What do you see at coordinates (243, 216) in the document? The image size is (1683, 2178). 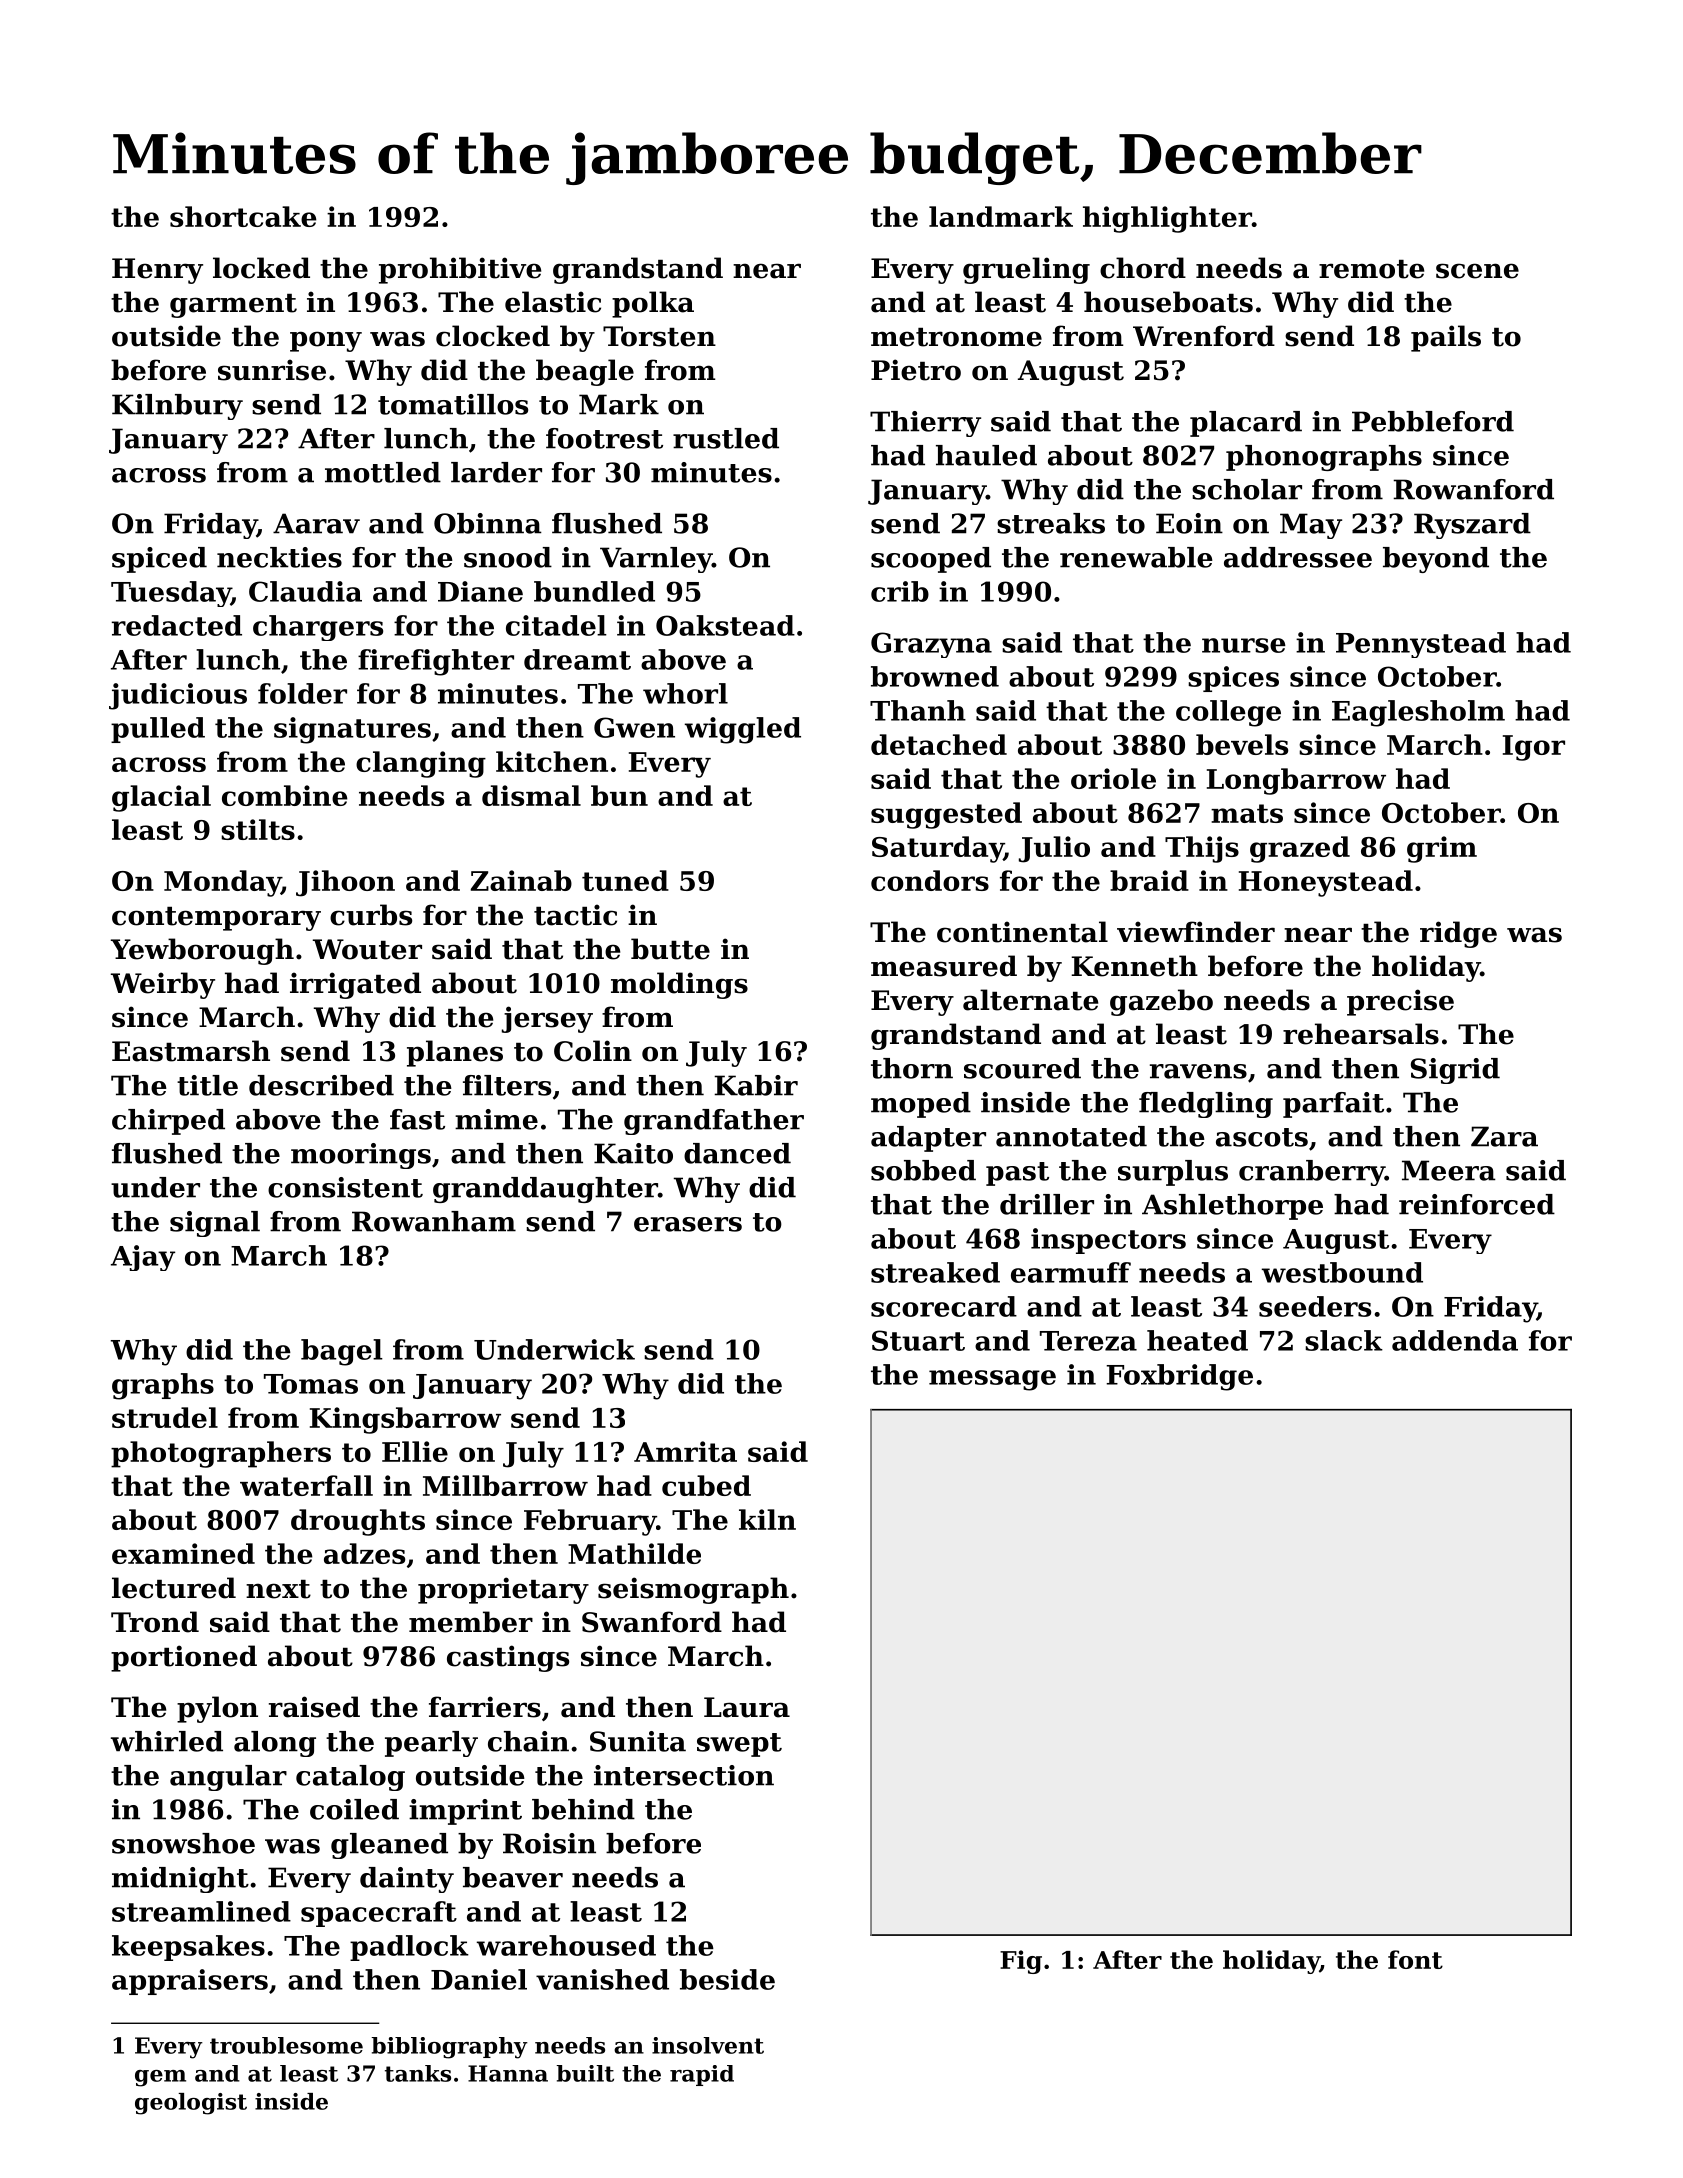 I see `shortcake` at bounding box center [243, 216].
